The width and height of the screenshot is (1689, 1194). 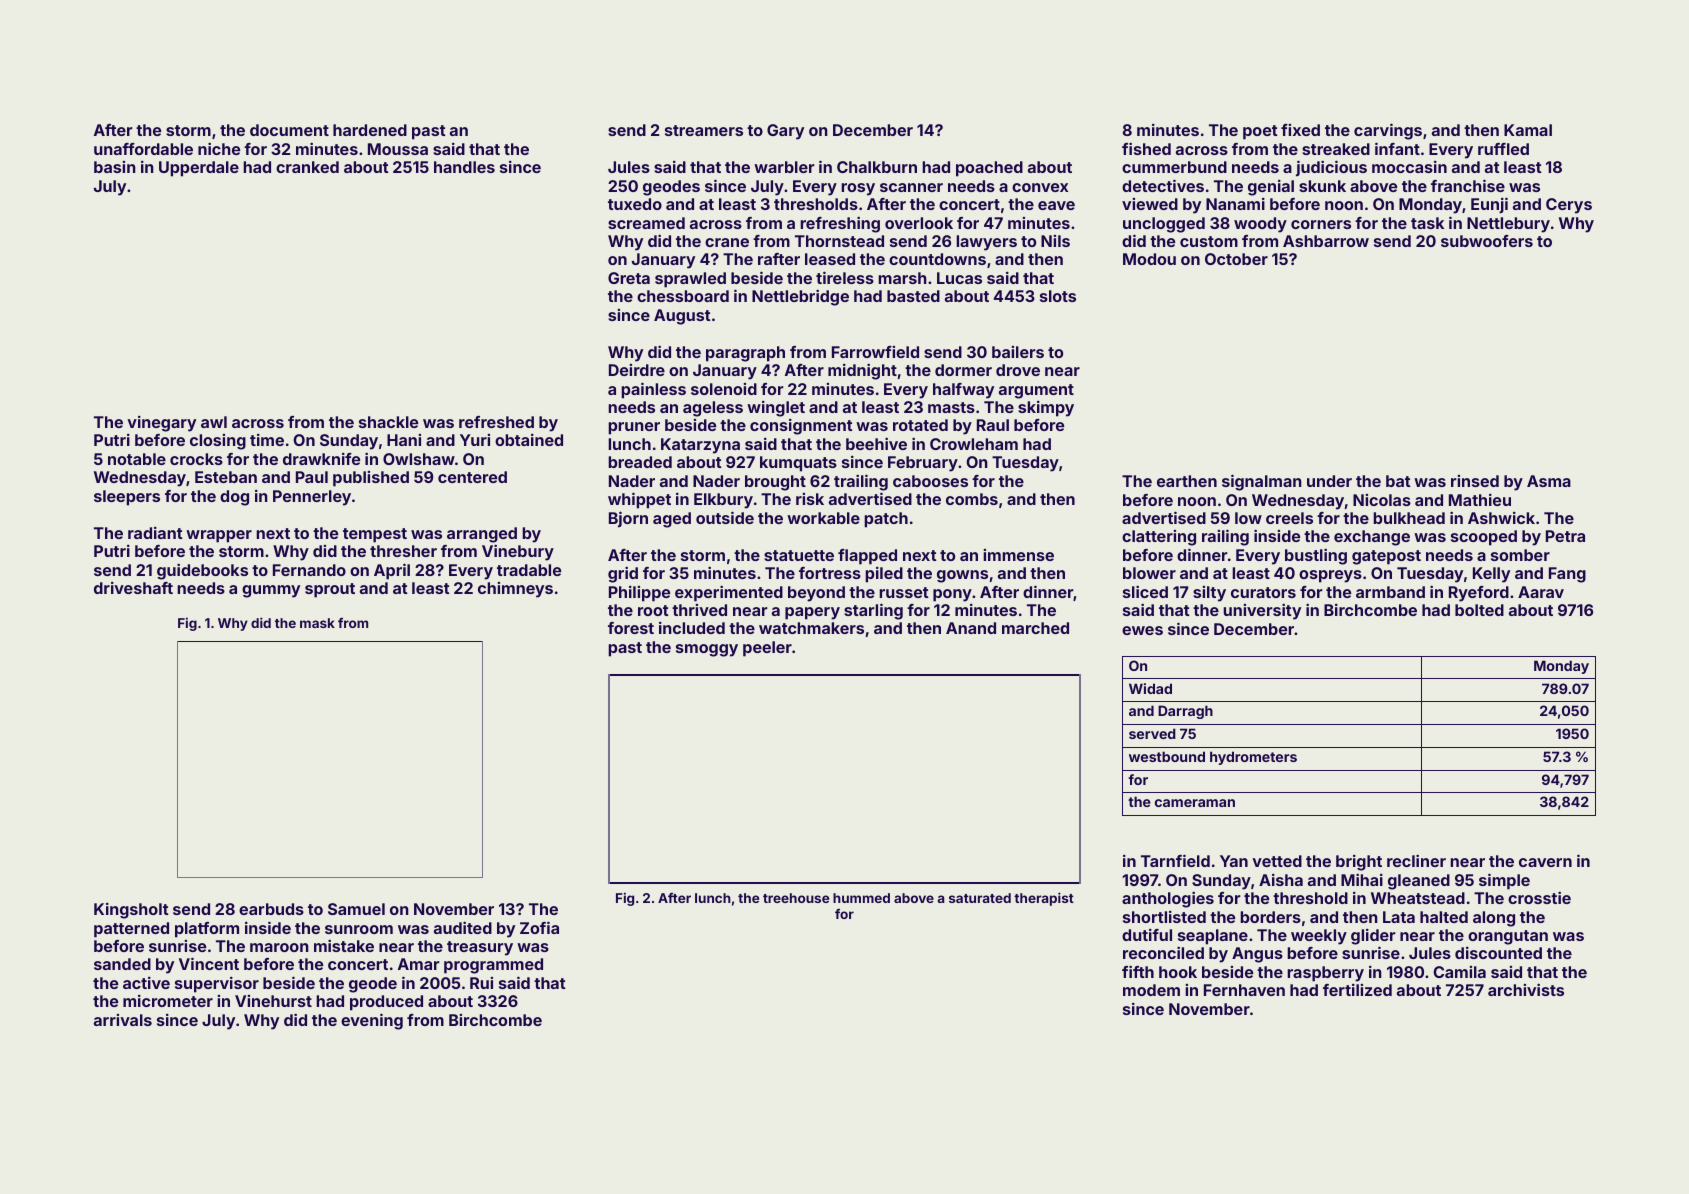 What do you see at coordinates (1018, 370) in the screenshot?
I see `drove` at bounding box center [1018, 370].
